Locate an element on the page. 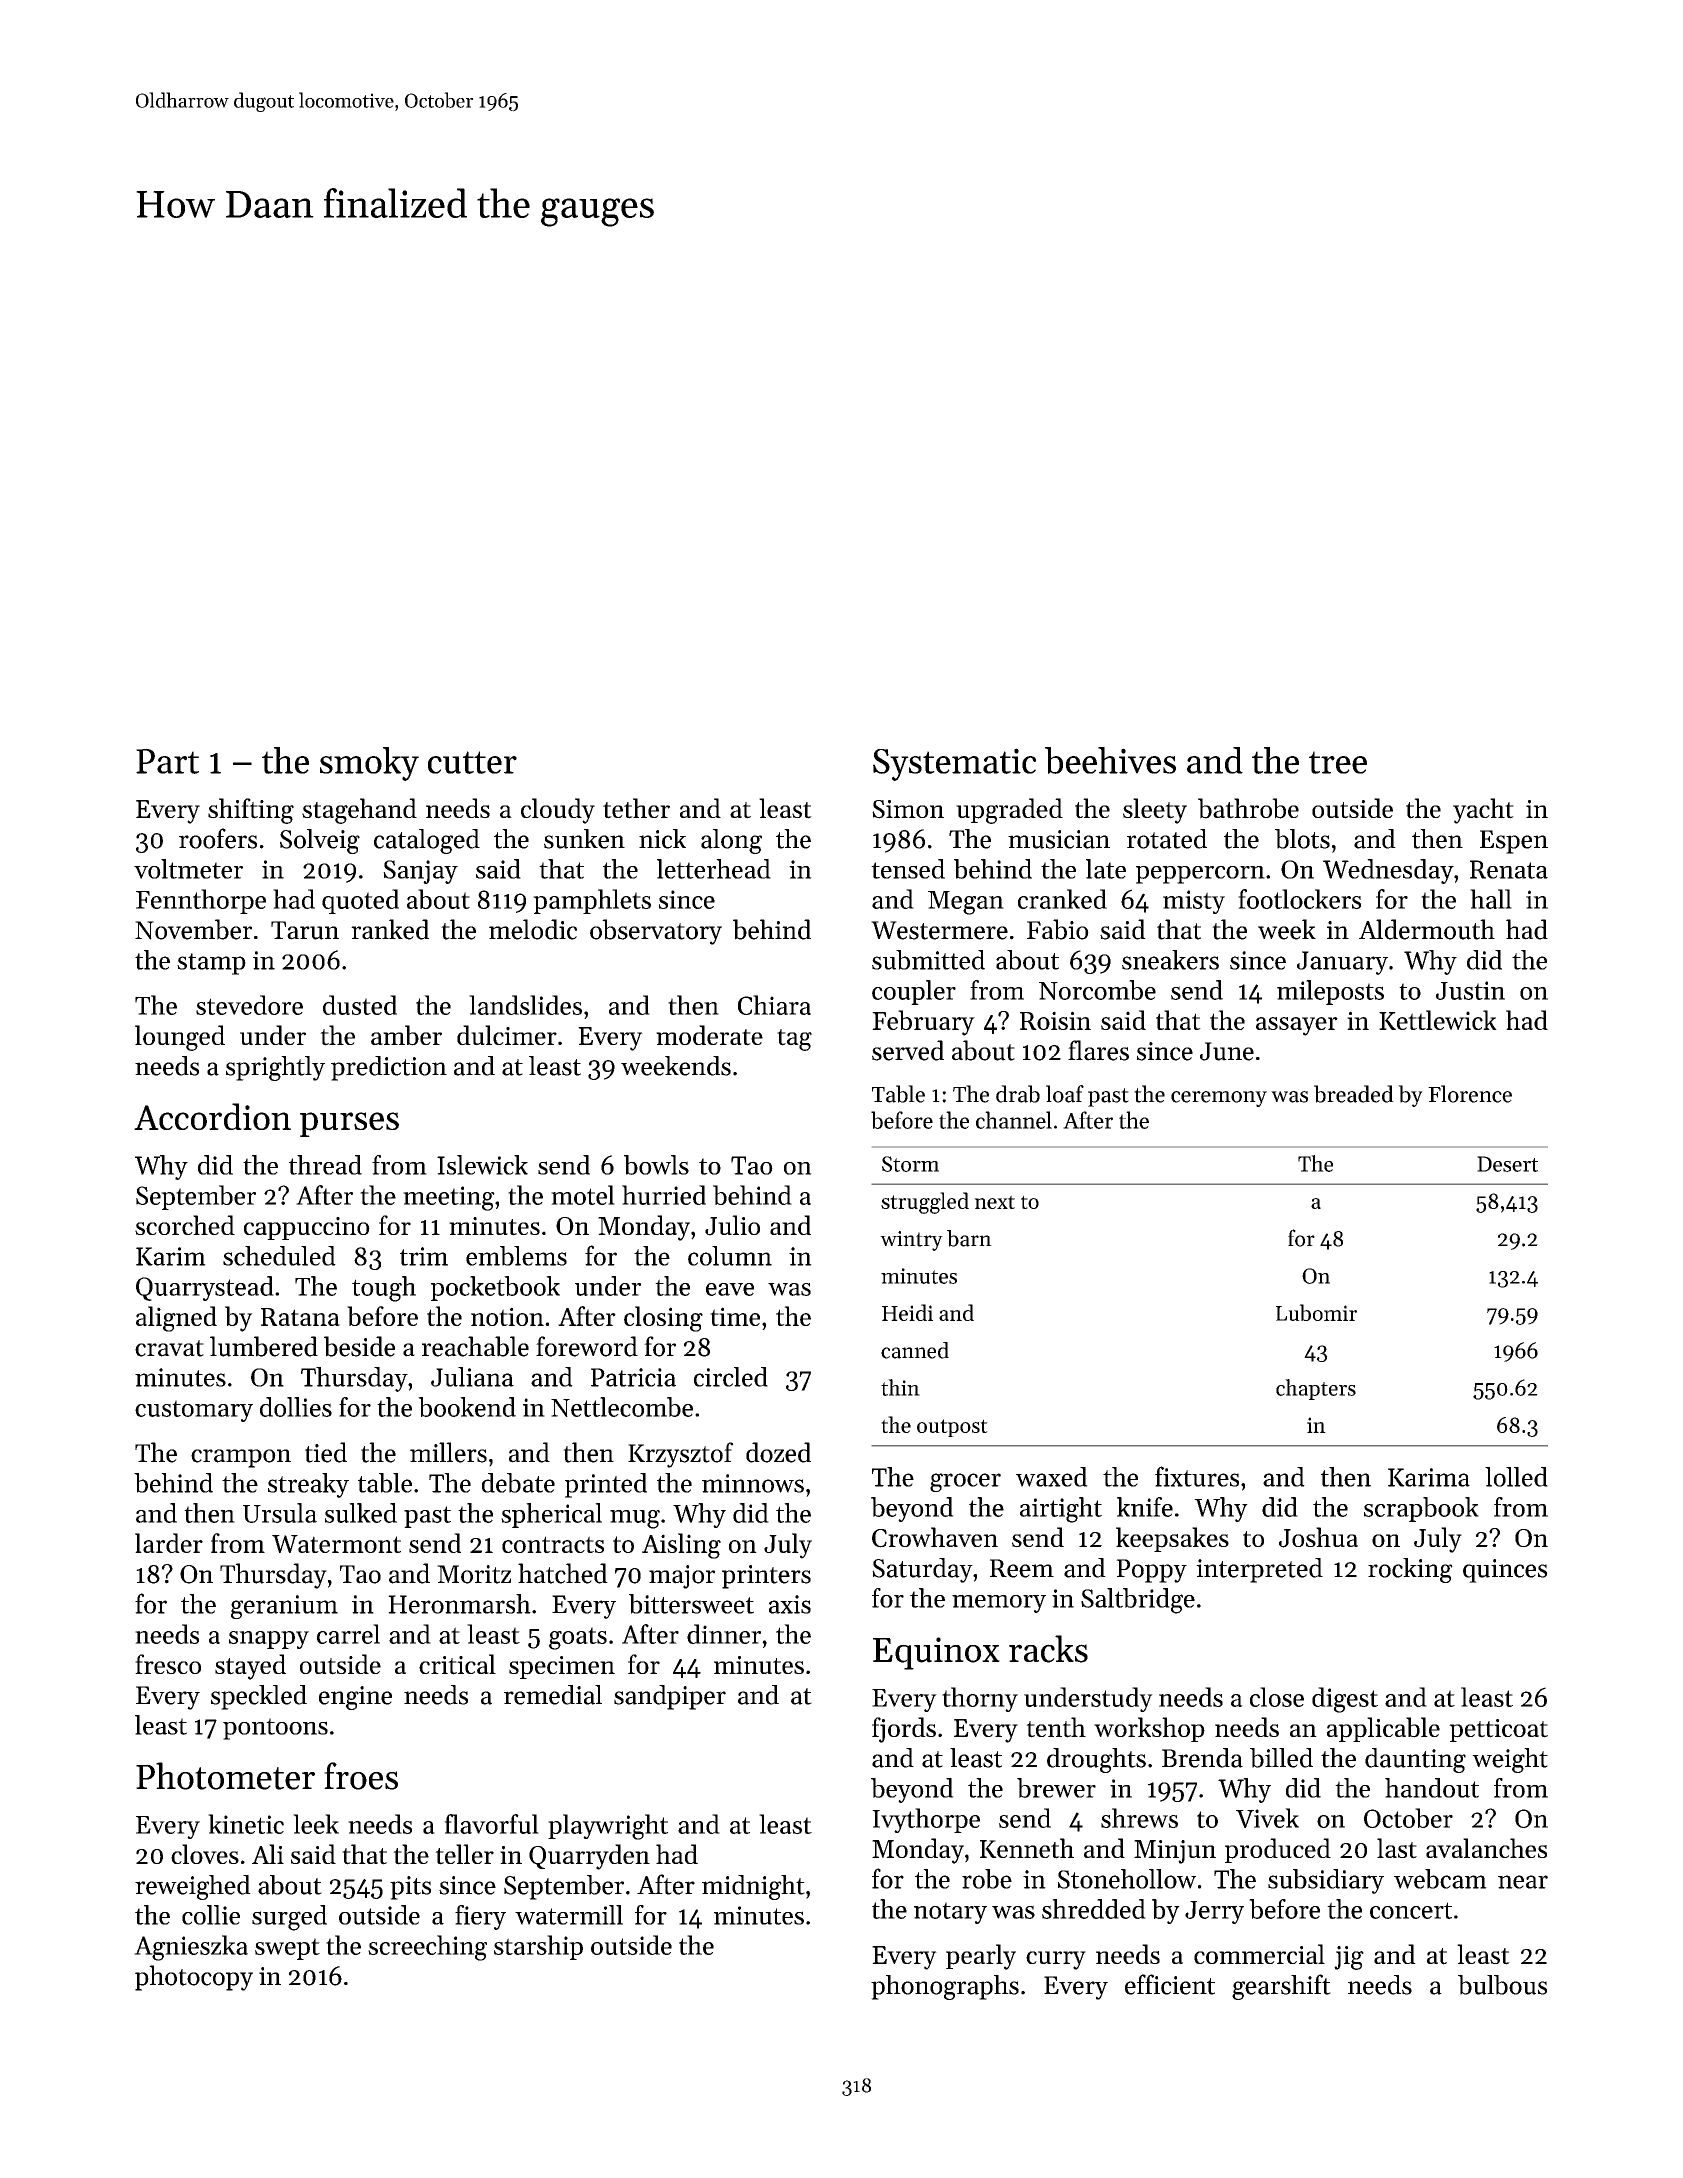 The width and height of the image is (1683, 2178). bulbous is located at coordinates (1502, 1985).
